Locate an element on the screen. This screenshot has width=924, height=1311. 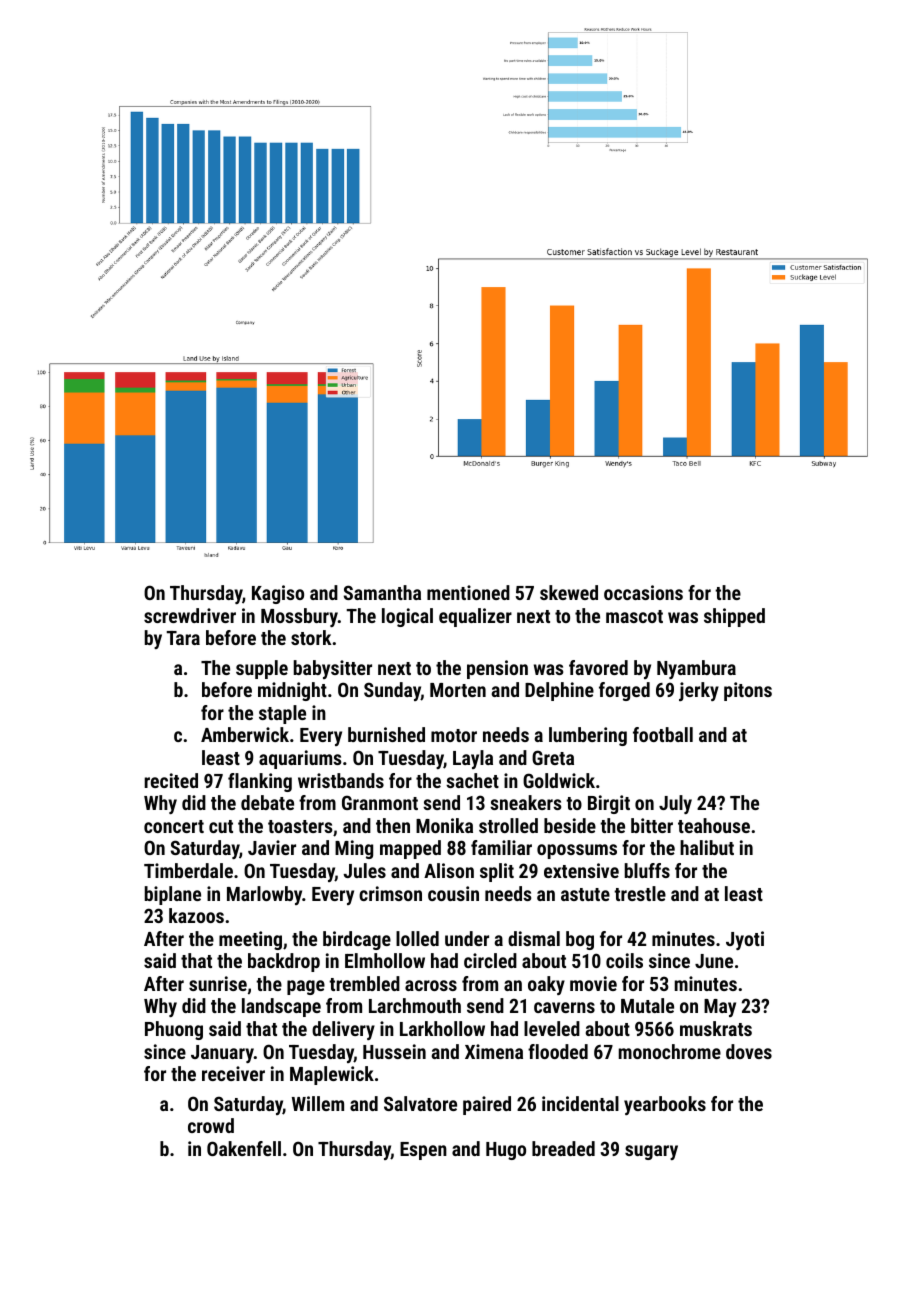
Layla is located at coordinates (473, 759).
